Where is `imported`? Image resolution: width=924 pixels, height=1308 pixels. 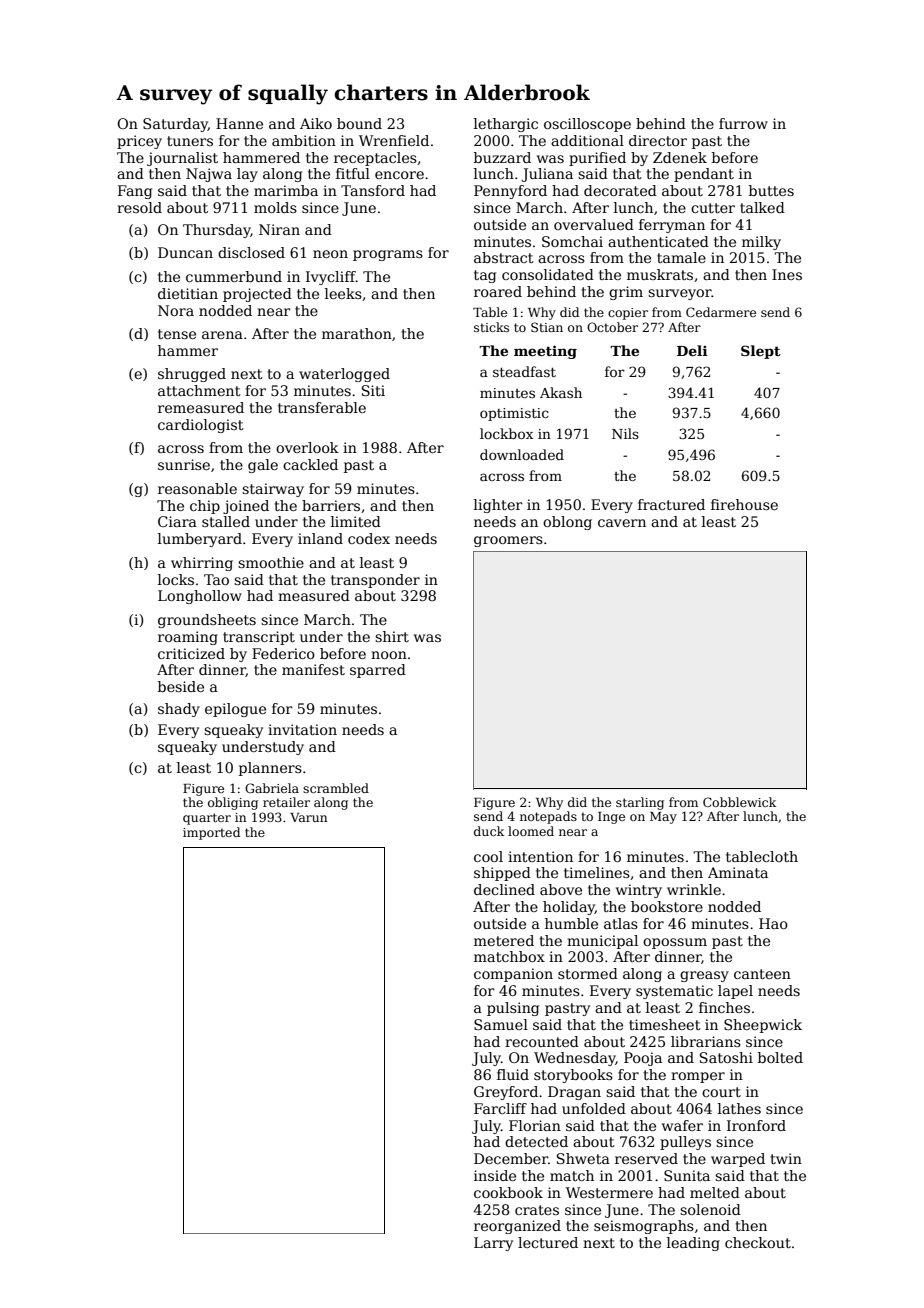 imported is located at coordinates (211, 833).
